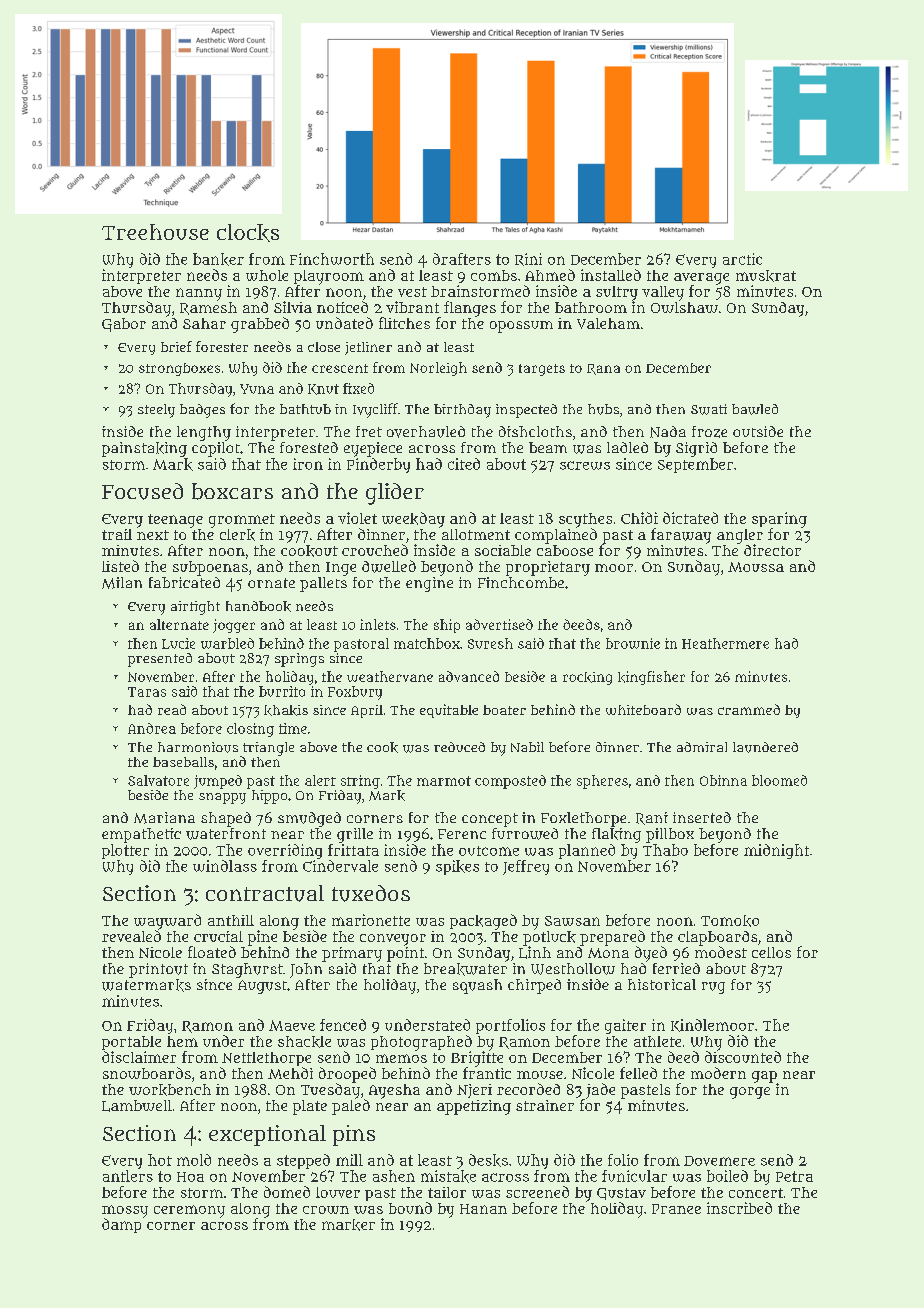 The image size is (924, 1308). I want to click on arctic, so click(742, 259).
